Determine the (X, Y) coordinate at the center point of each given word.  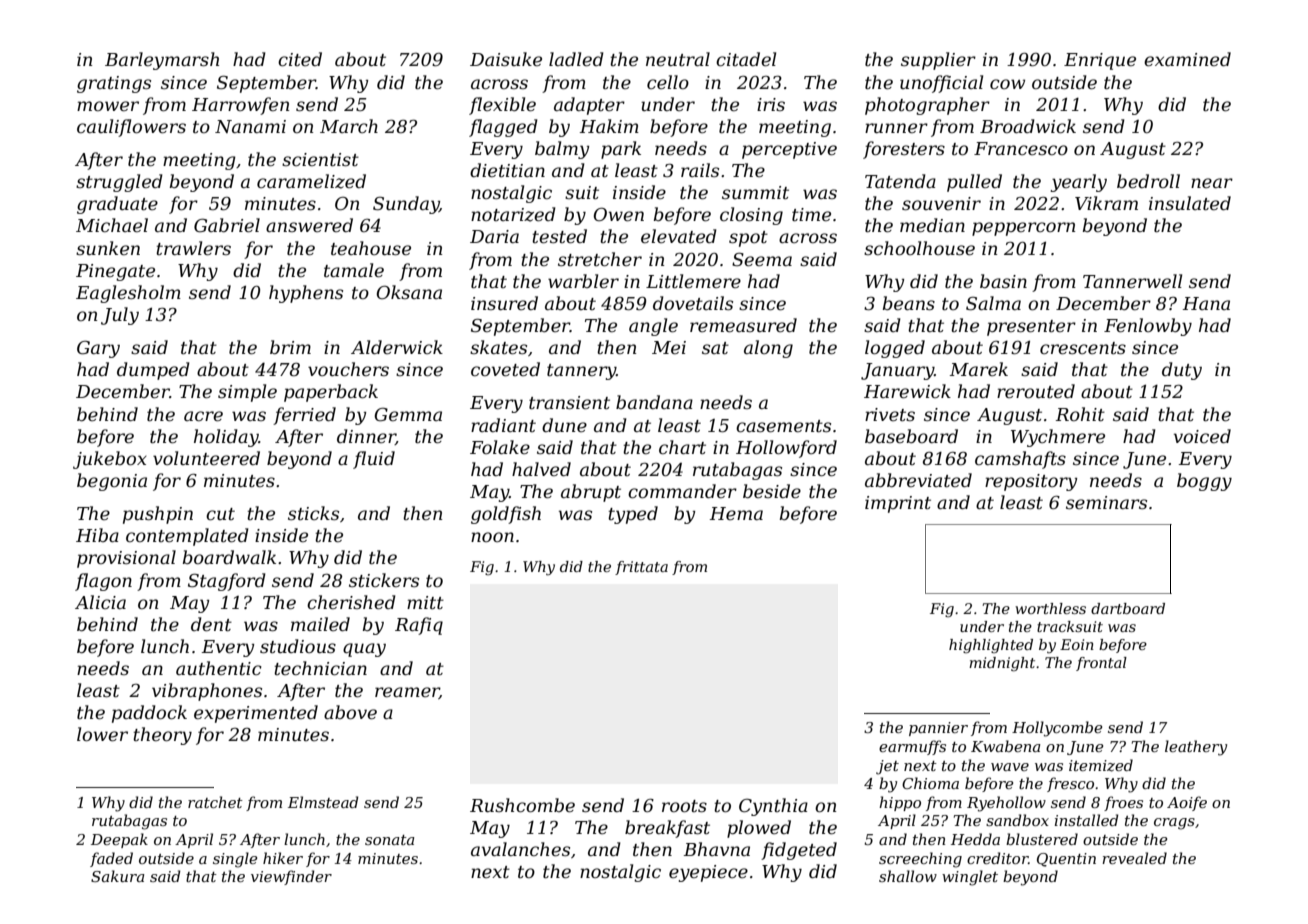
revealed (1134, 858)
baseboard (911, 436)
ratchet (215, 802)
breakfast (667, 829)
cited (300, 59)
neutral (678, 59)
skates (498, 347)
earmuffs (912, 747)
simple (247, 393)
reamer (407, 693)
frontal (1101, 664)
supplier (938, 61)
